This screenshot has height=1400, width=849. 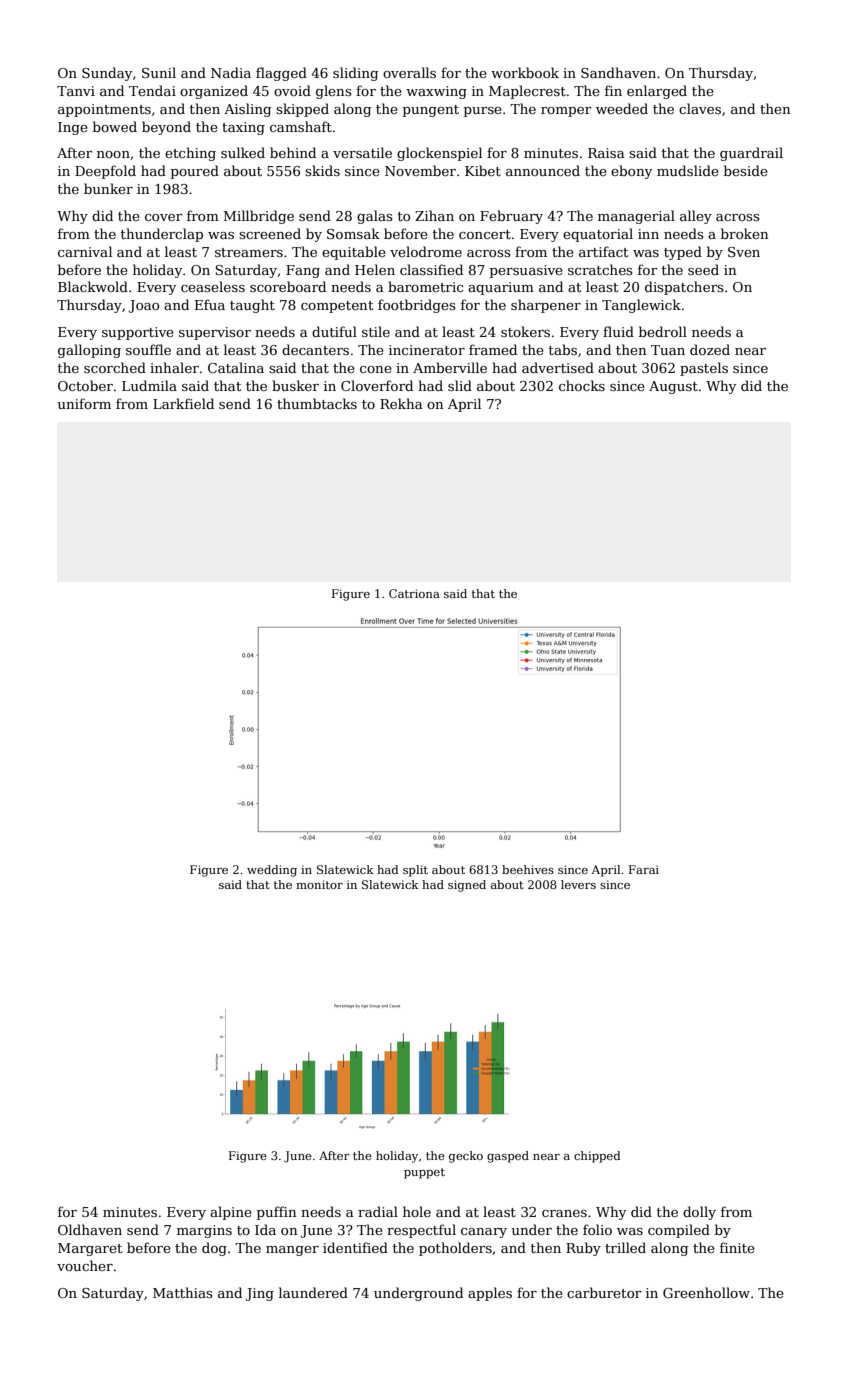 I want to click on waxwing, so click(x=436, y=92).
